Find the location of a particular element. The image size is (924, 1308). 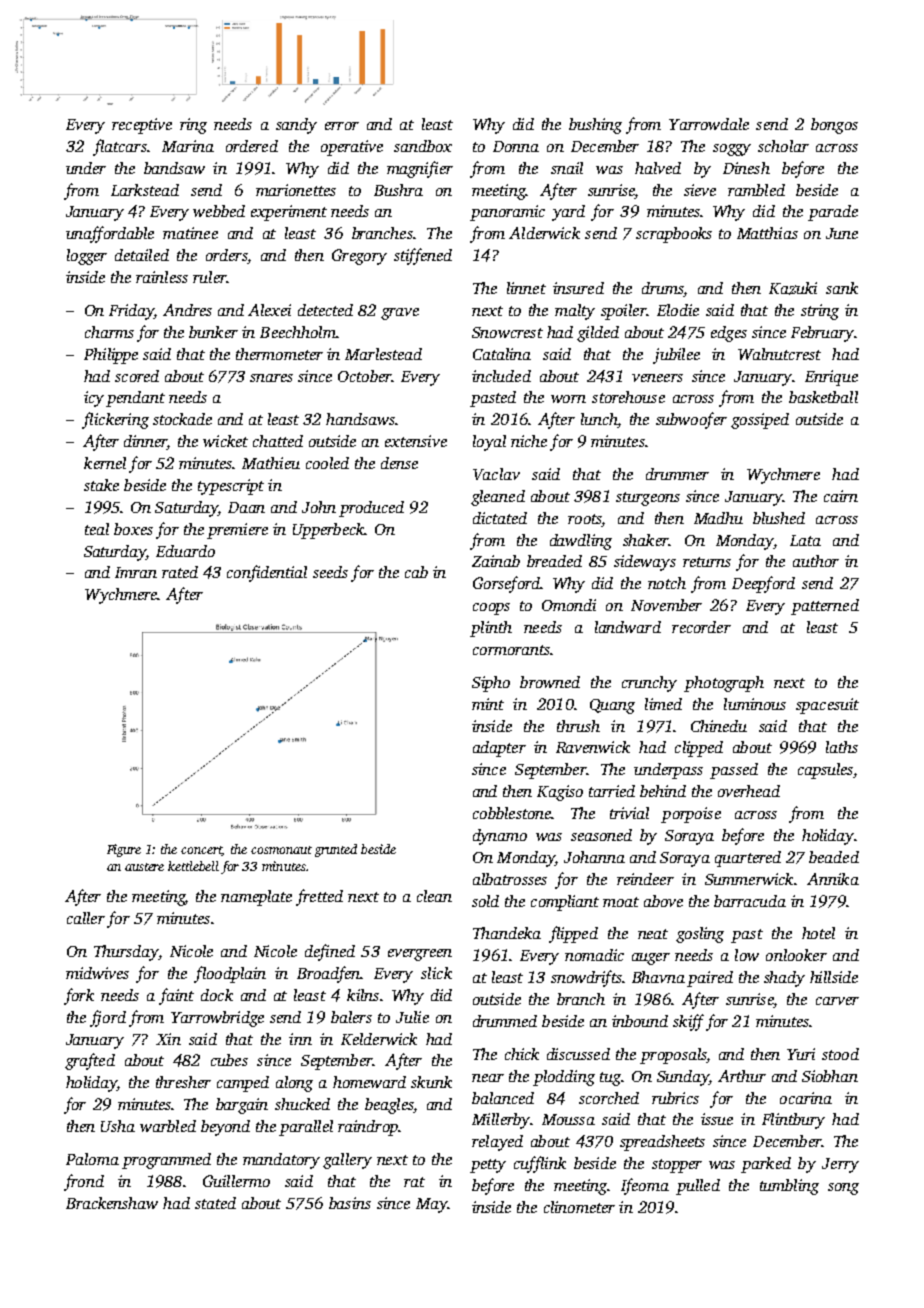

error is located at coordinates (342, 126).
